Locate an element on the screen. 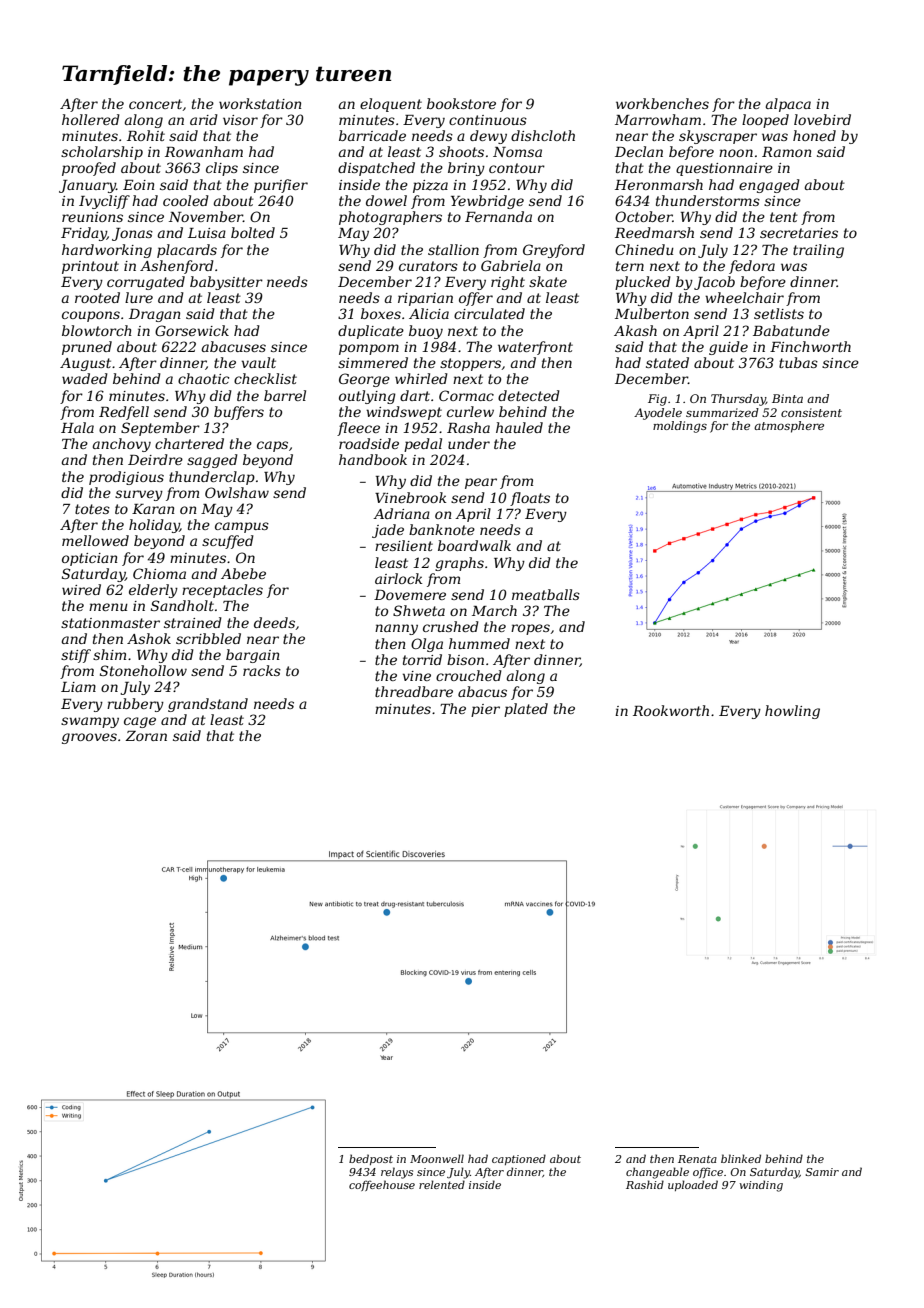 The height and width of the screenshot is (1308, 924). holiday is located at coordinates (154, 526).
